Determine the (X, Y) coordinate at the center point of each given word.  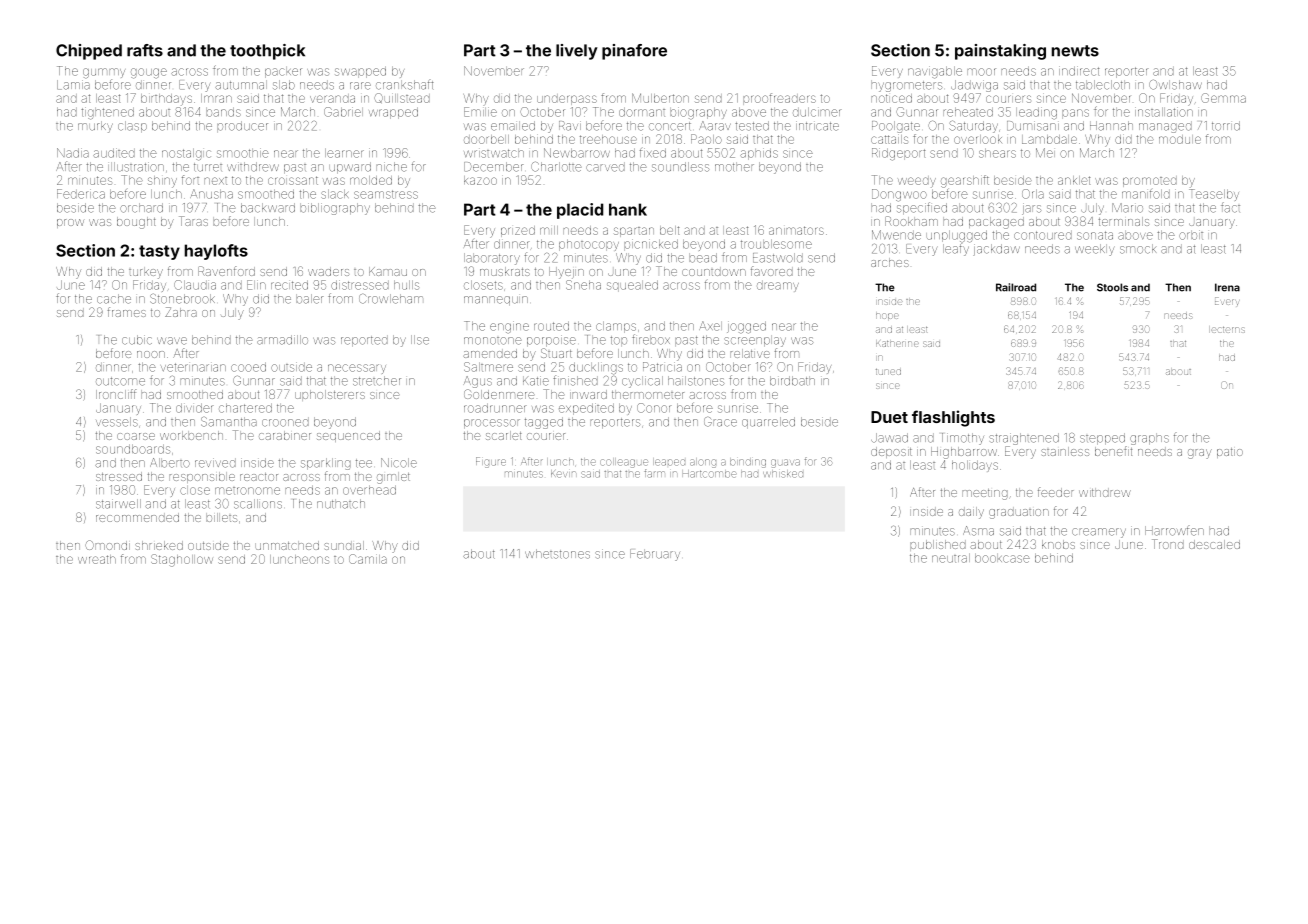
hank (628, 209)
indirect (1079, 71)
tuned (888, 372)
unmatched (287, 545)
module (1180, 139)
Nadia (73, 153)
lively (577, 52)
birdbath (792, 381)
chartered (245, 408)
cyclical (642, 382)
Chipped (89, 52)
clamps (616, 327)
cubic (137, 340)
